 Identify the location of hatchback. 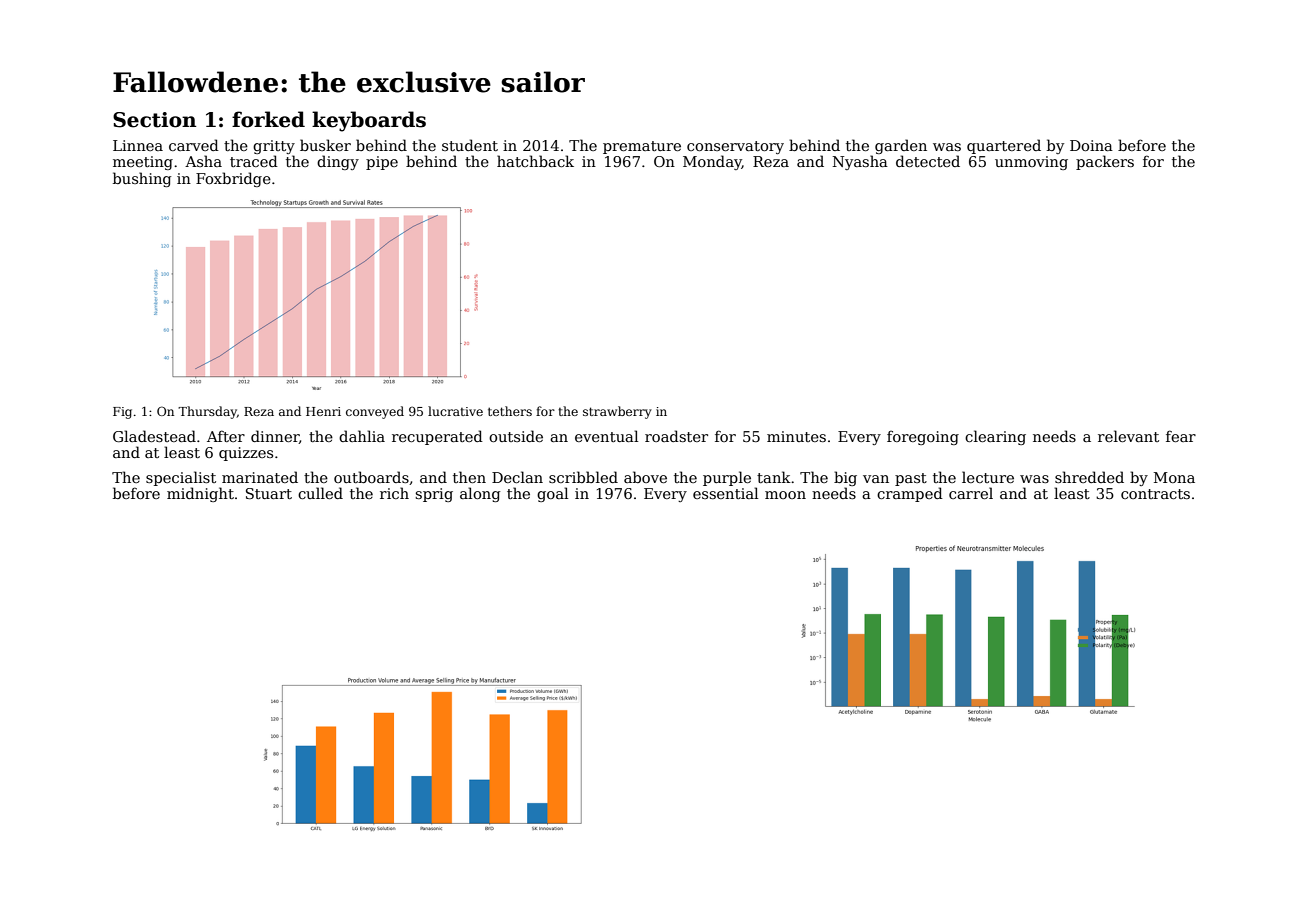
(535, 161).
